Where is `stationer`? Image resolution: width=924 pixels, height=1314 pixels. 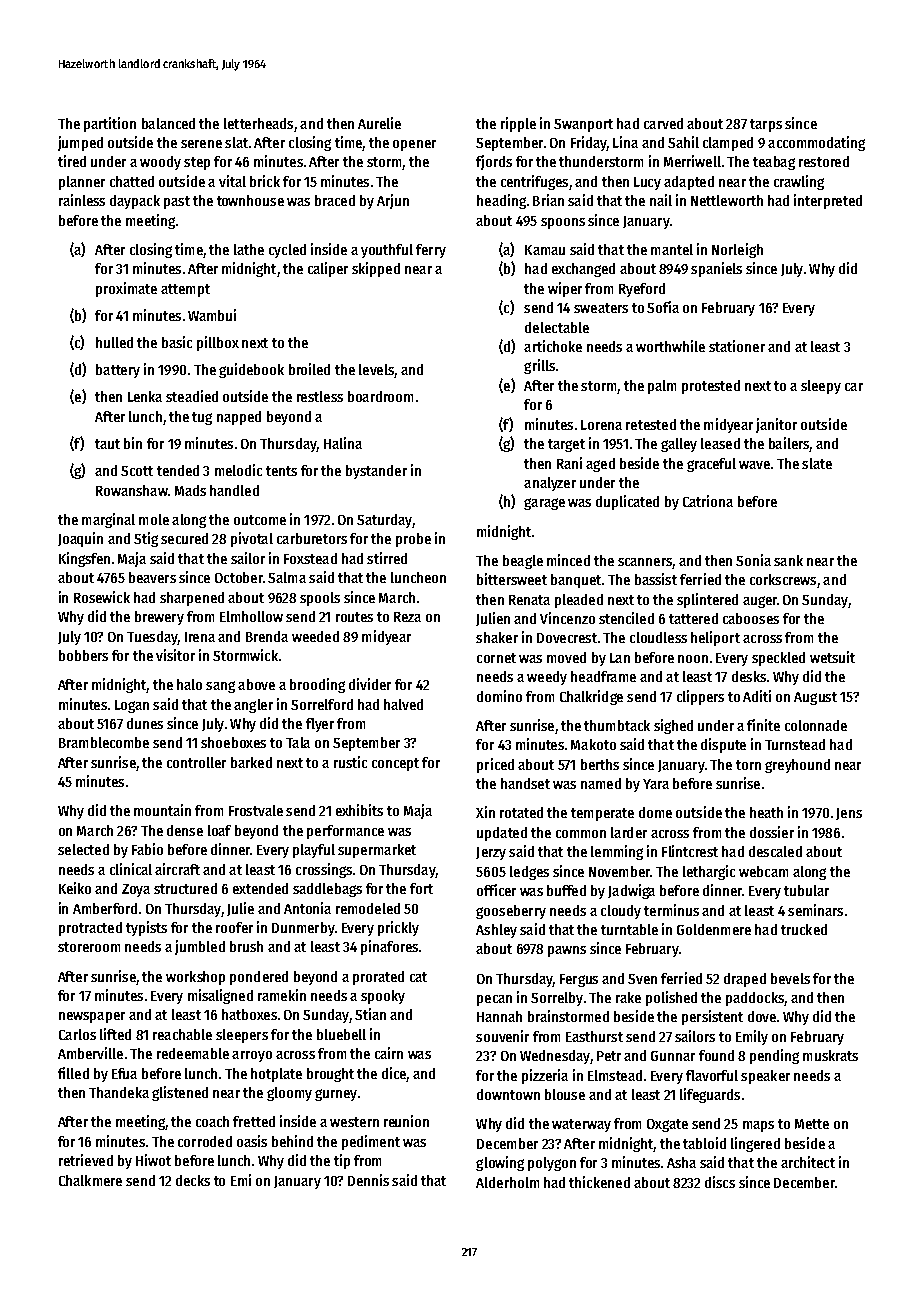
stationer is located at coordinates (737, 346).
